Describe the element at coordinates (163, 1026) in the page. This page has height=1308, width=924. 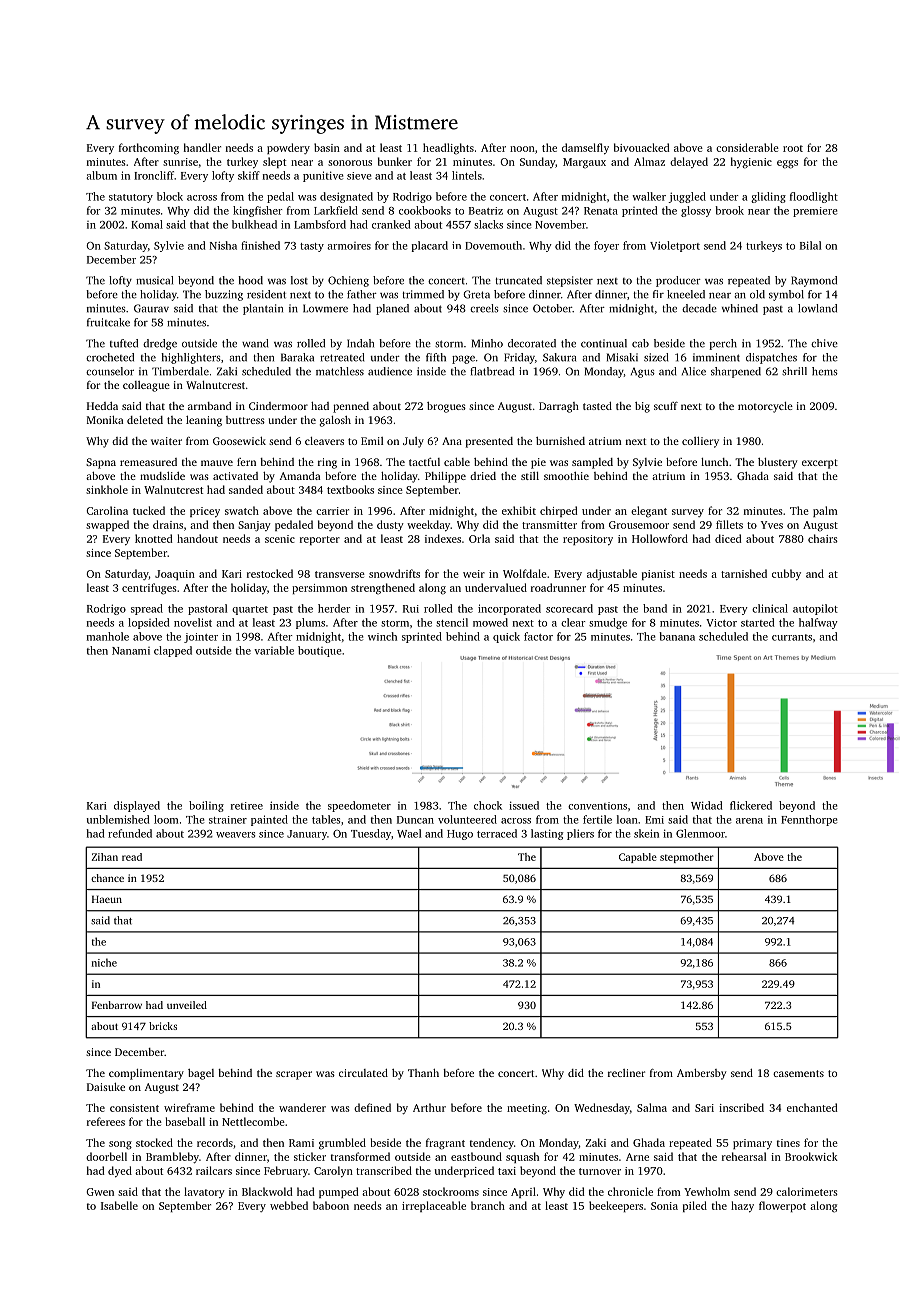
I see `bricks` at that location.
